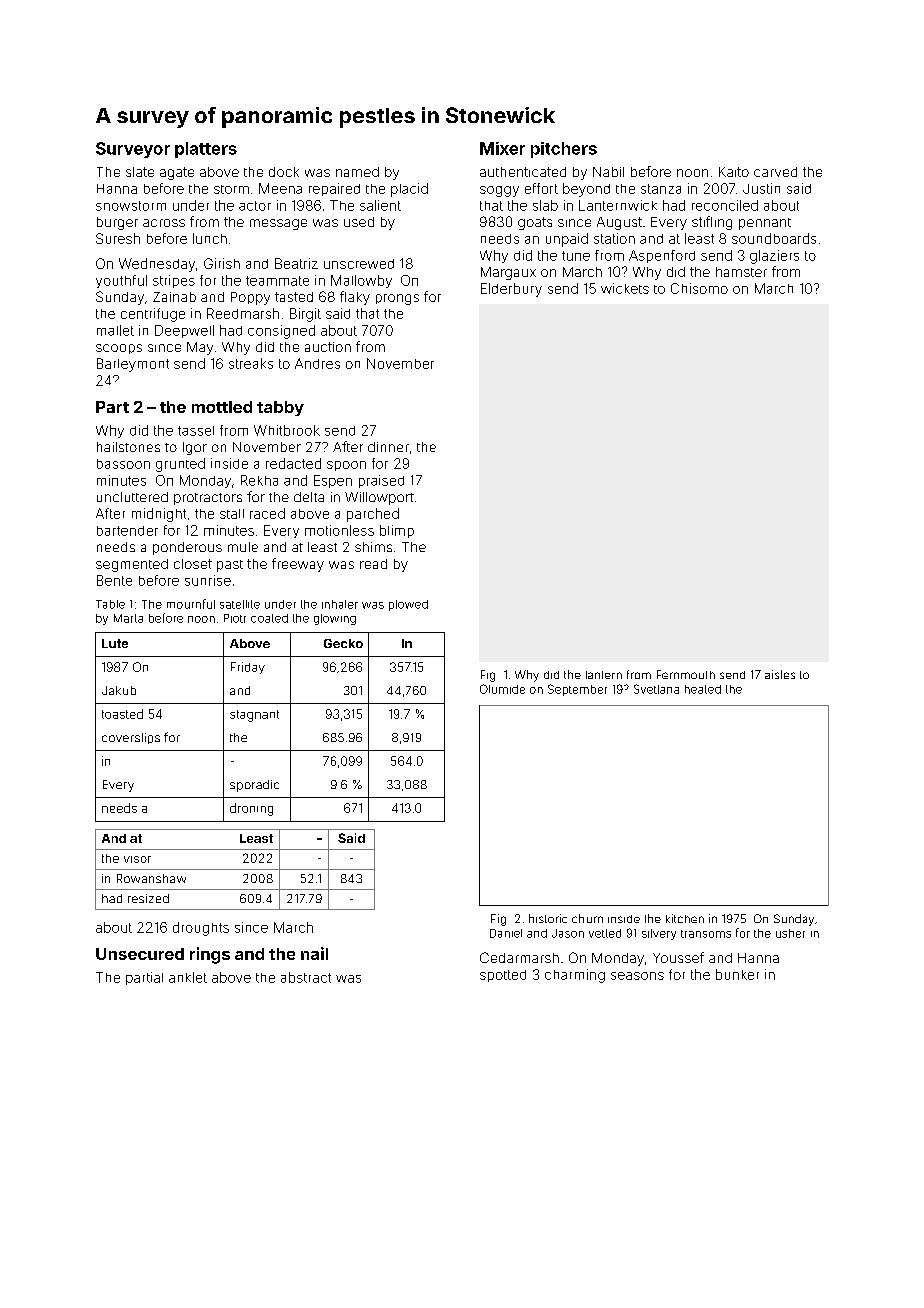 Image resolution: width=924 pixels, height=1308 pixels. Describe the element at coordinates (188, 977) in the page. I see `anklet` at that location.
